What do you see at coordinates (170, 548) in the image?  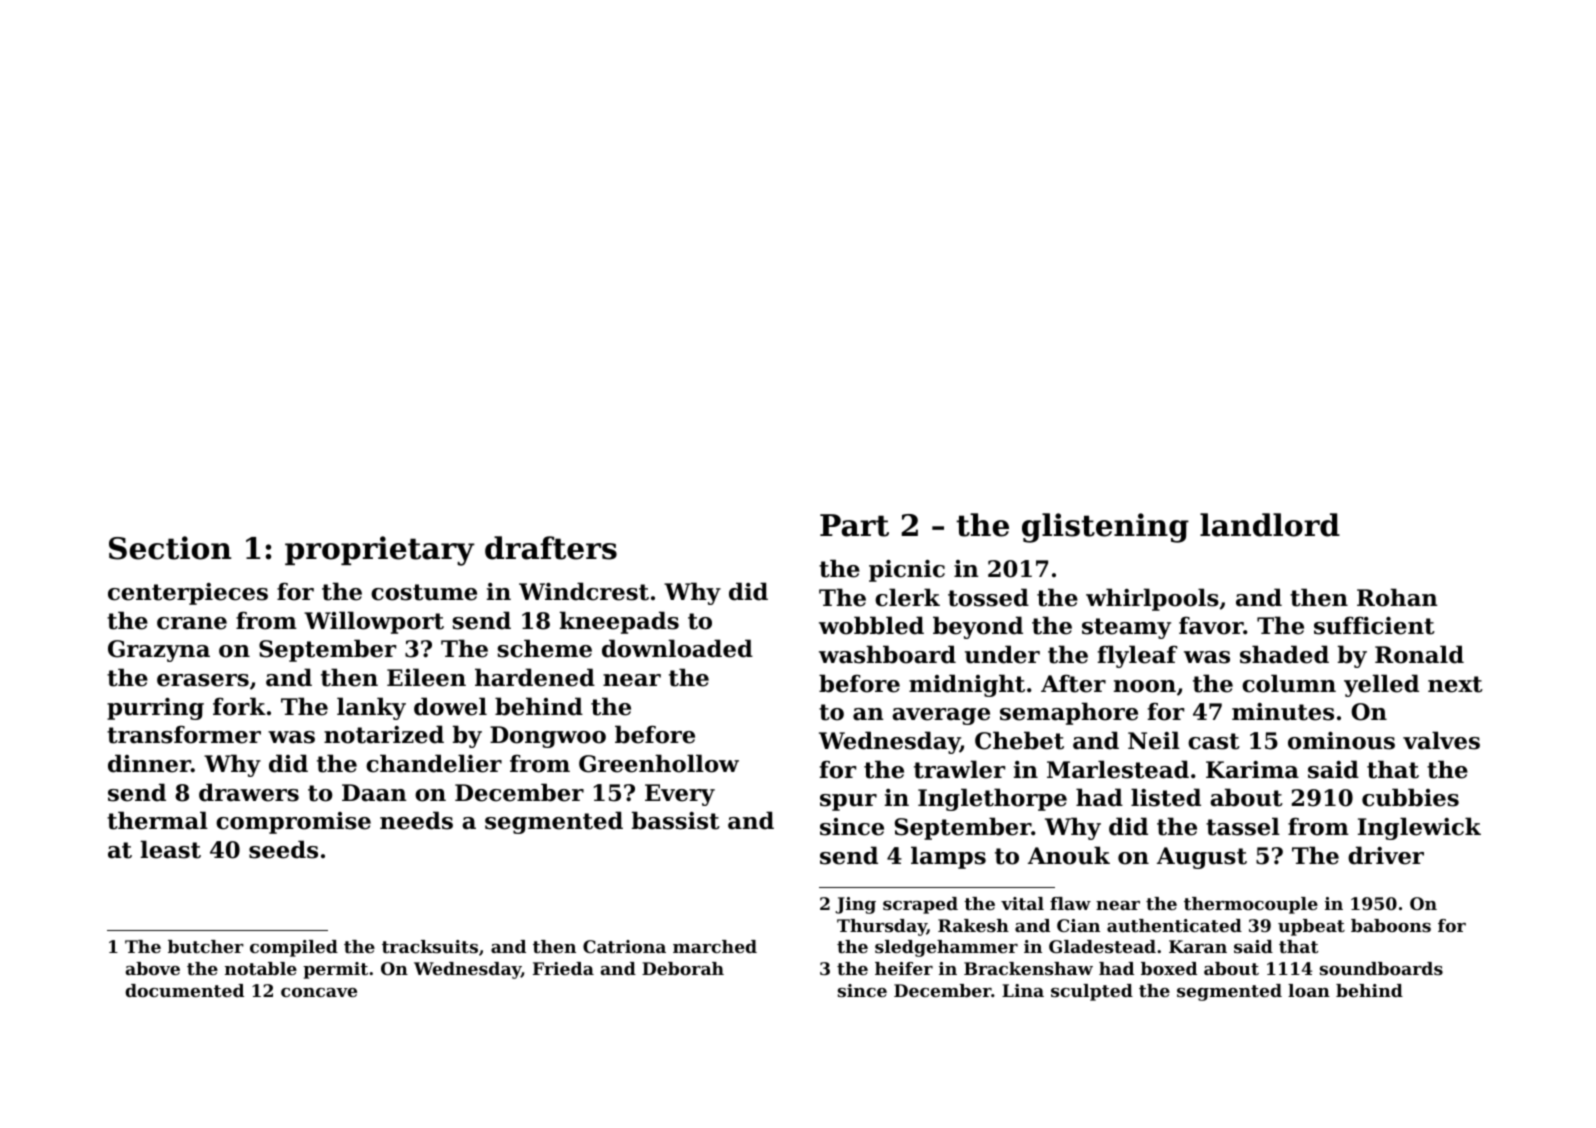 I see `Section` at bounding box center [170, 548].
